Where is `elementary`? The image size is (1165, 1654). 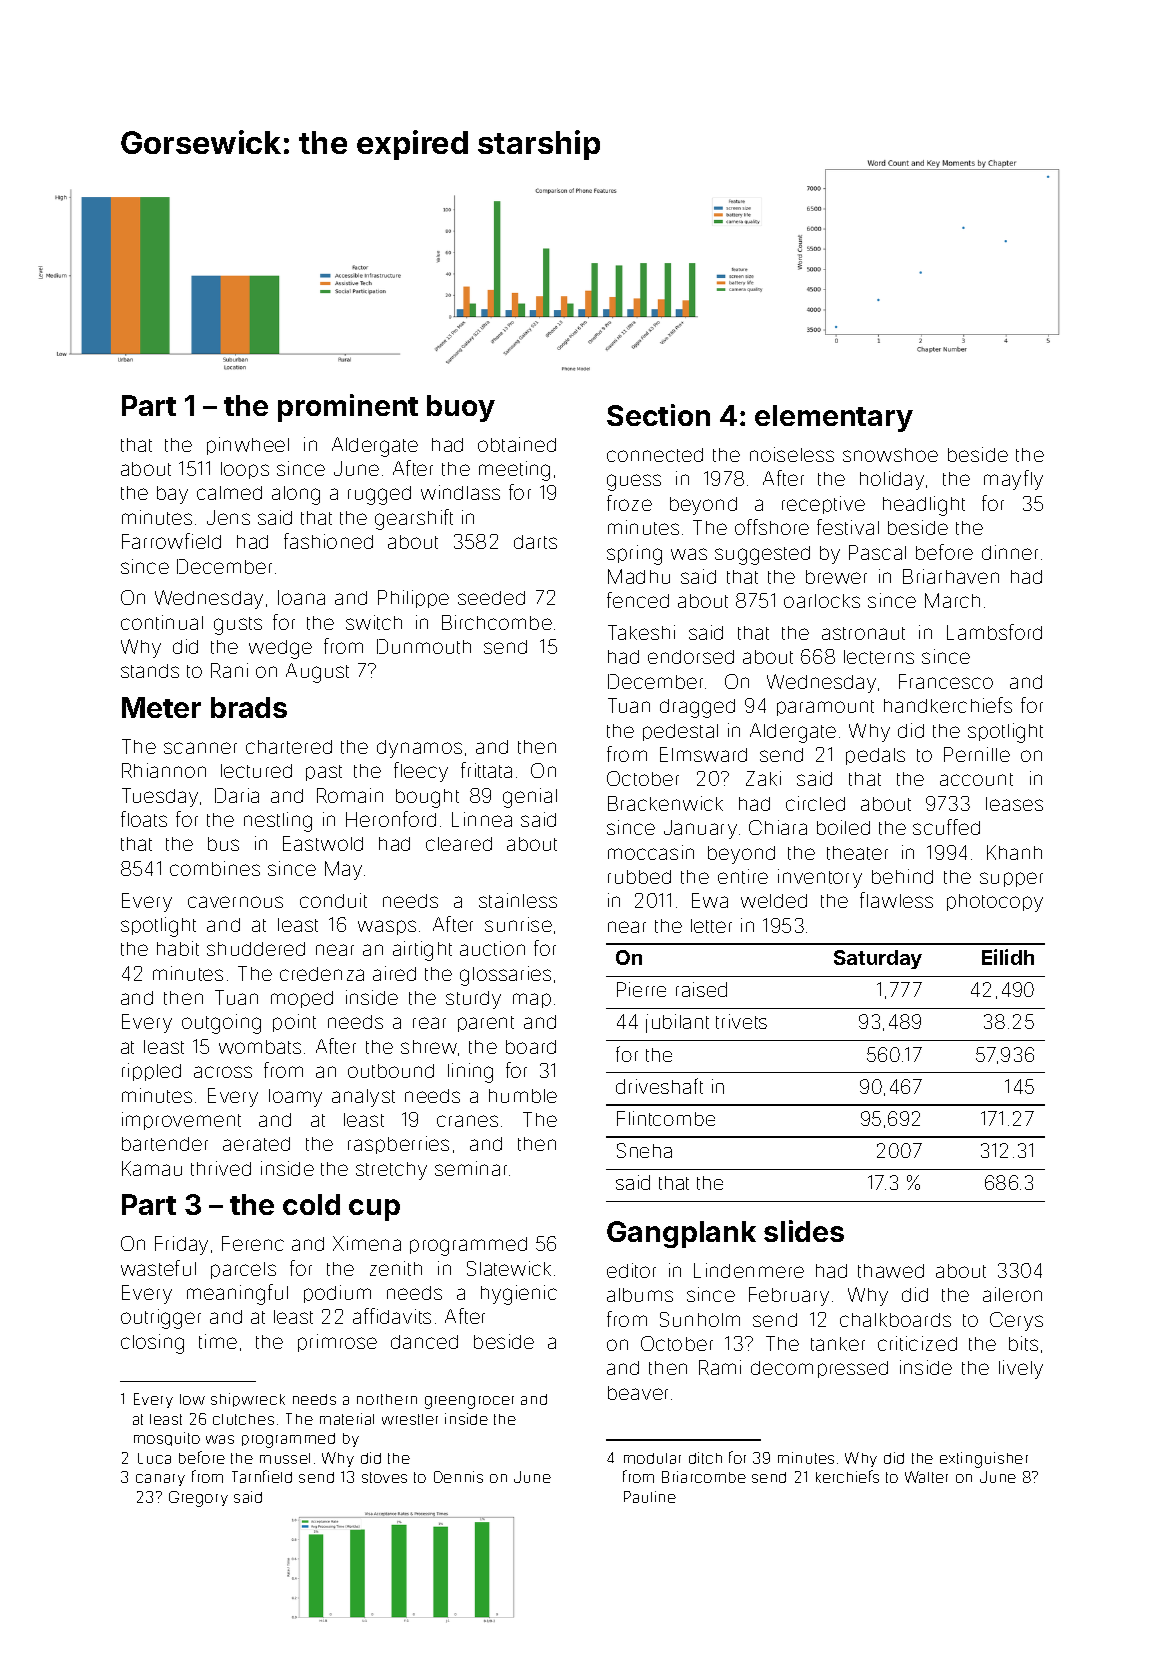 elementary is located at coordinates (834, 418).
